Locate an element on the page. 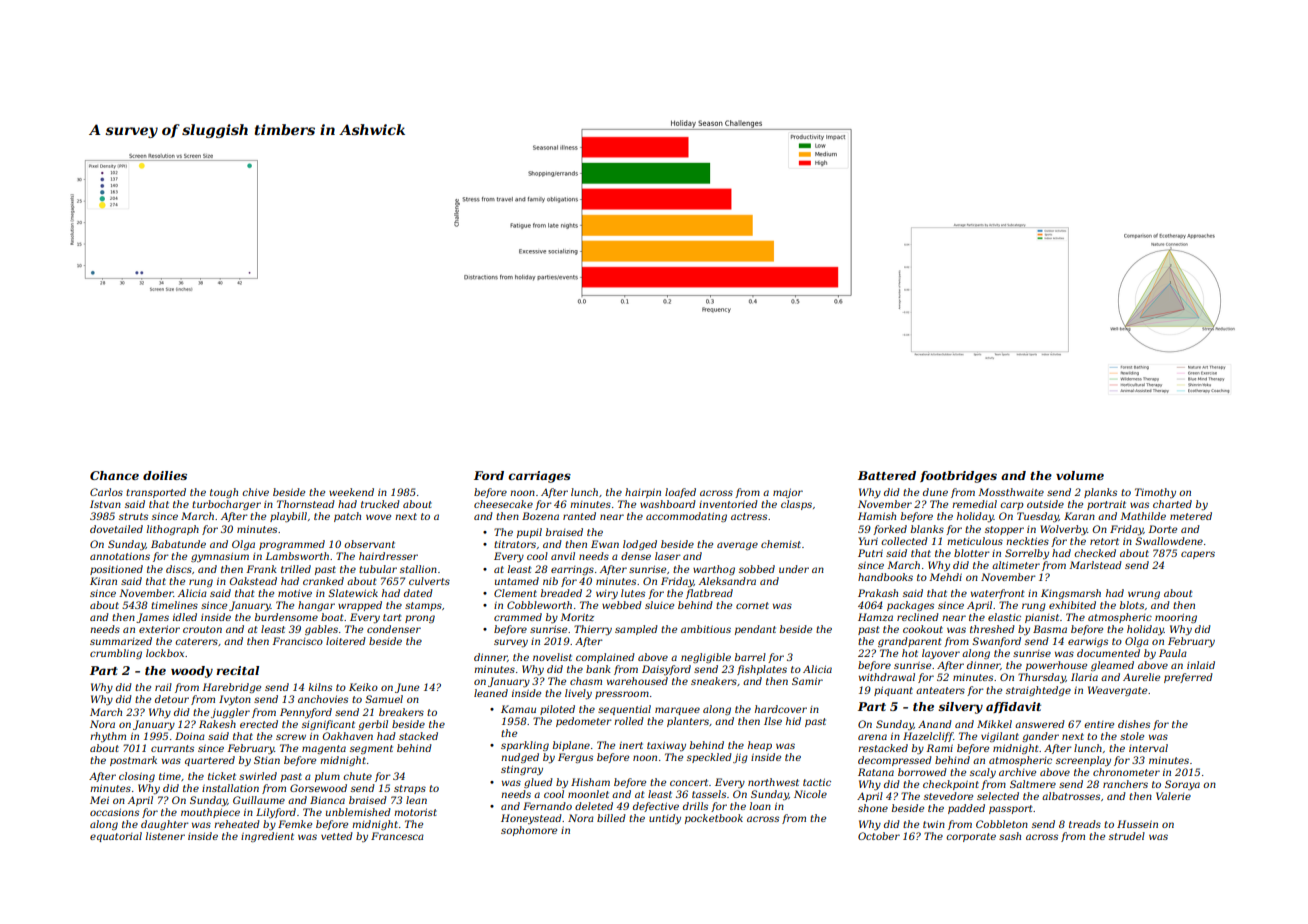 Image resolution: width=1308 pixels, height=924 pixels. webbed is located at coordinates (622, 605).
